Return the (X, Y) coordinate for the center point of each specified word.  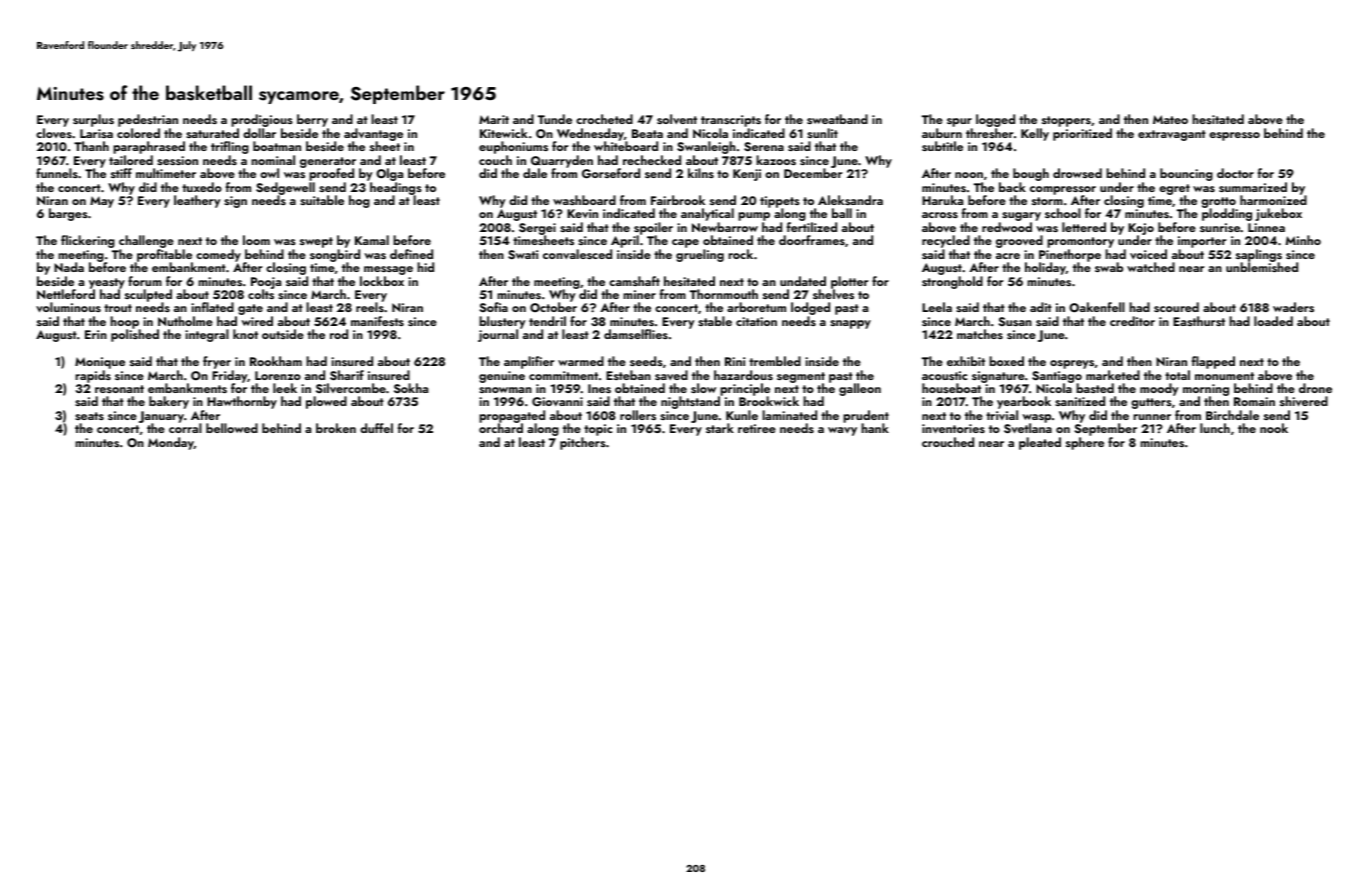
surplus (93, 120)
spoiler (653, 229)
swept (316, 242)
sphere (1085, 443)
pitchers (583, 443)
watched (1151, 267)
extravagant (1172, 135)
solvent (677, 119)
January (161, 417)
